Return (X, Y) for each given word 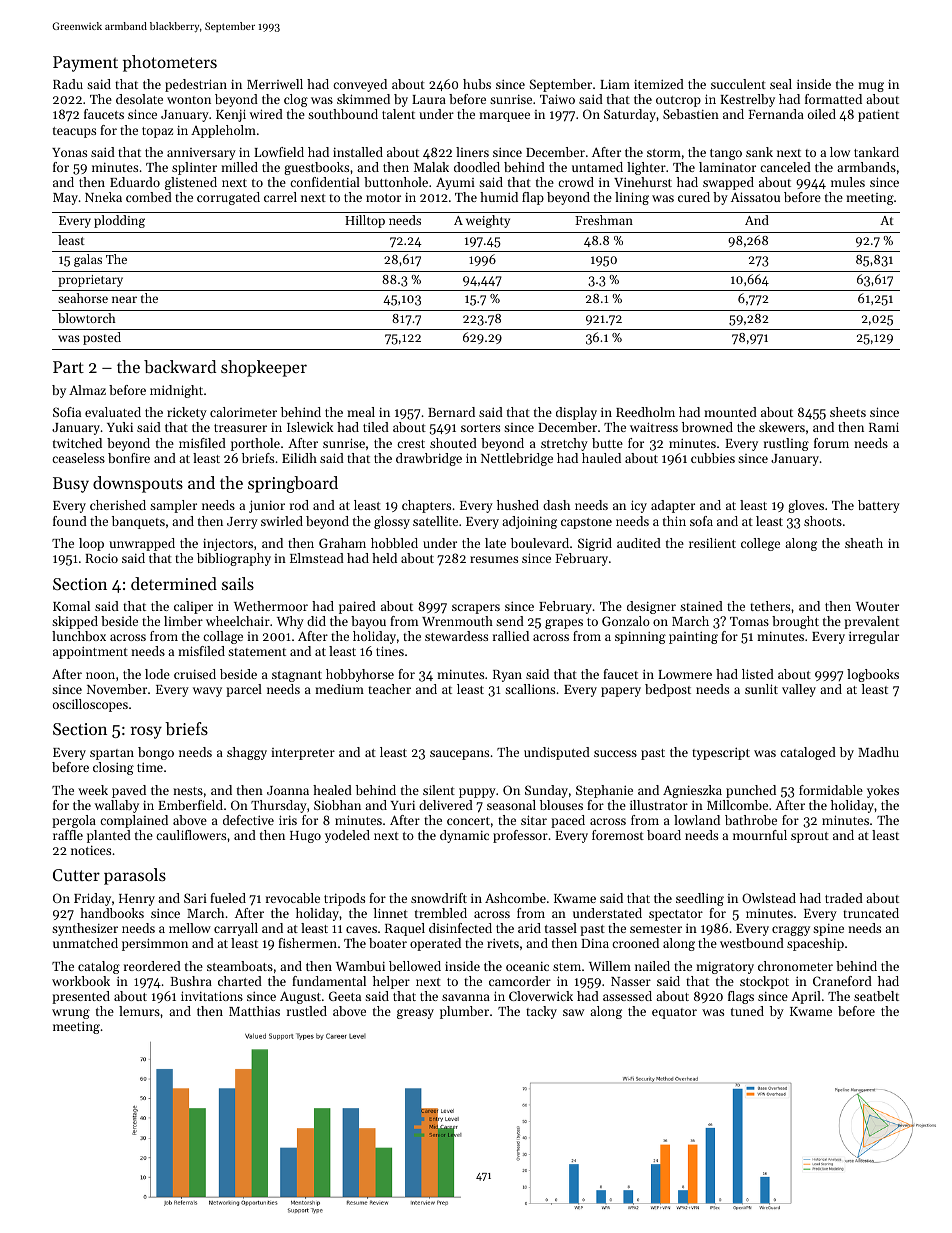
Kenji (231, 115)
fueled (228, 898)
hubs (477, 84)
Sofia (67, 412)
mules (848, 182)
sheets (848, 412)
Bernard (451, 412)
